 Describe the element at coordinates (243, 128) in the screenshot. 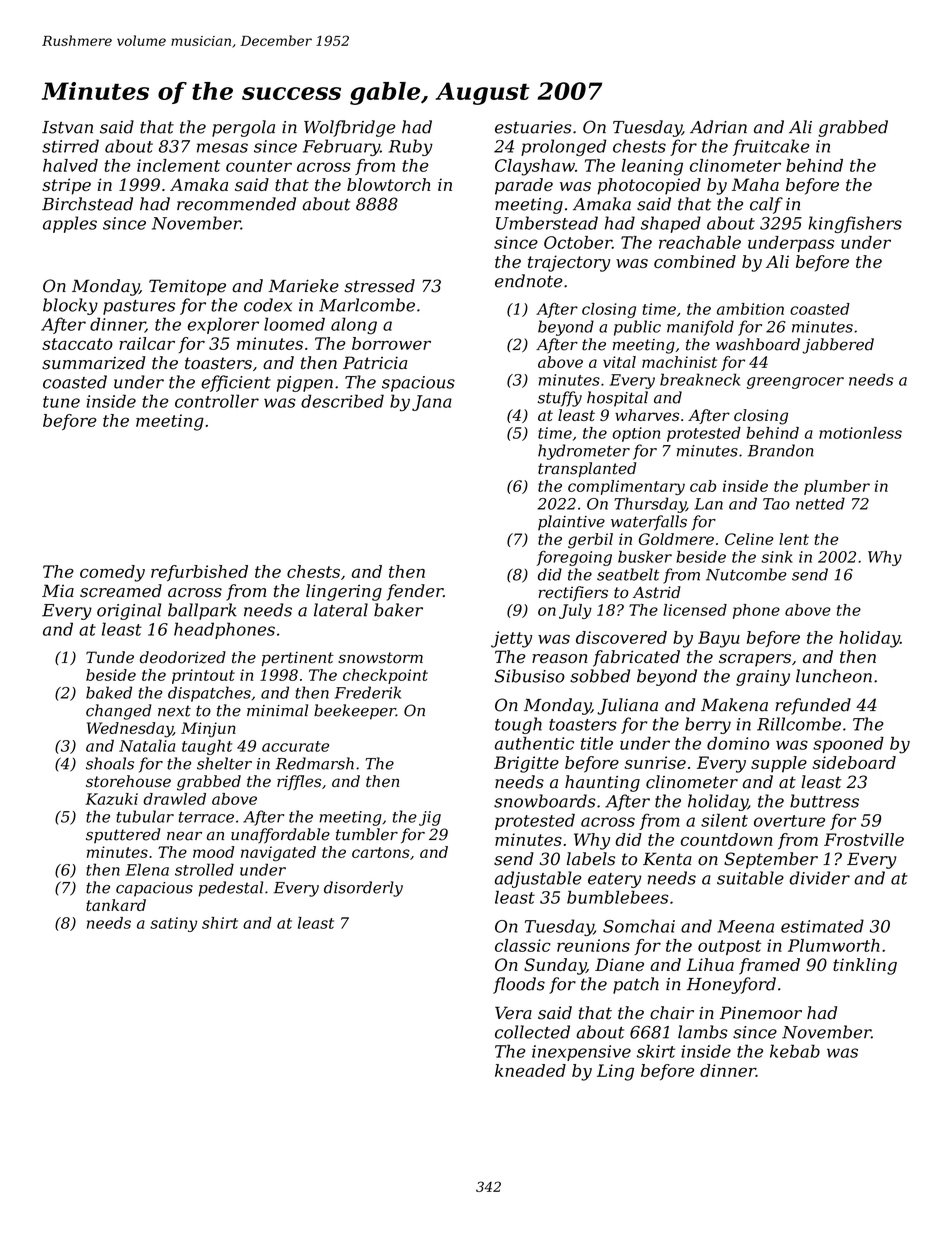

I see `pergola` at that location.
